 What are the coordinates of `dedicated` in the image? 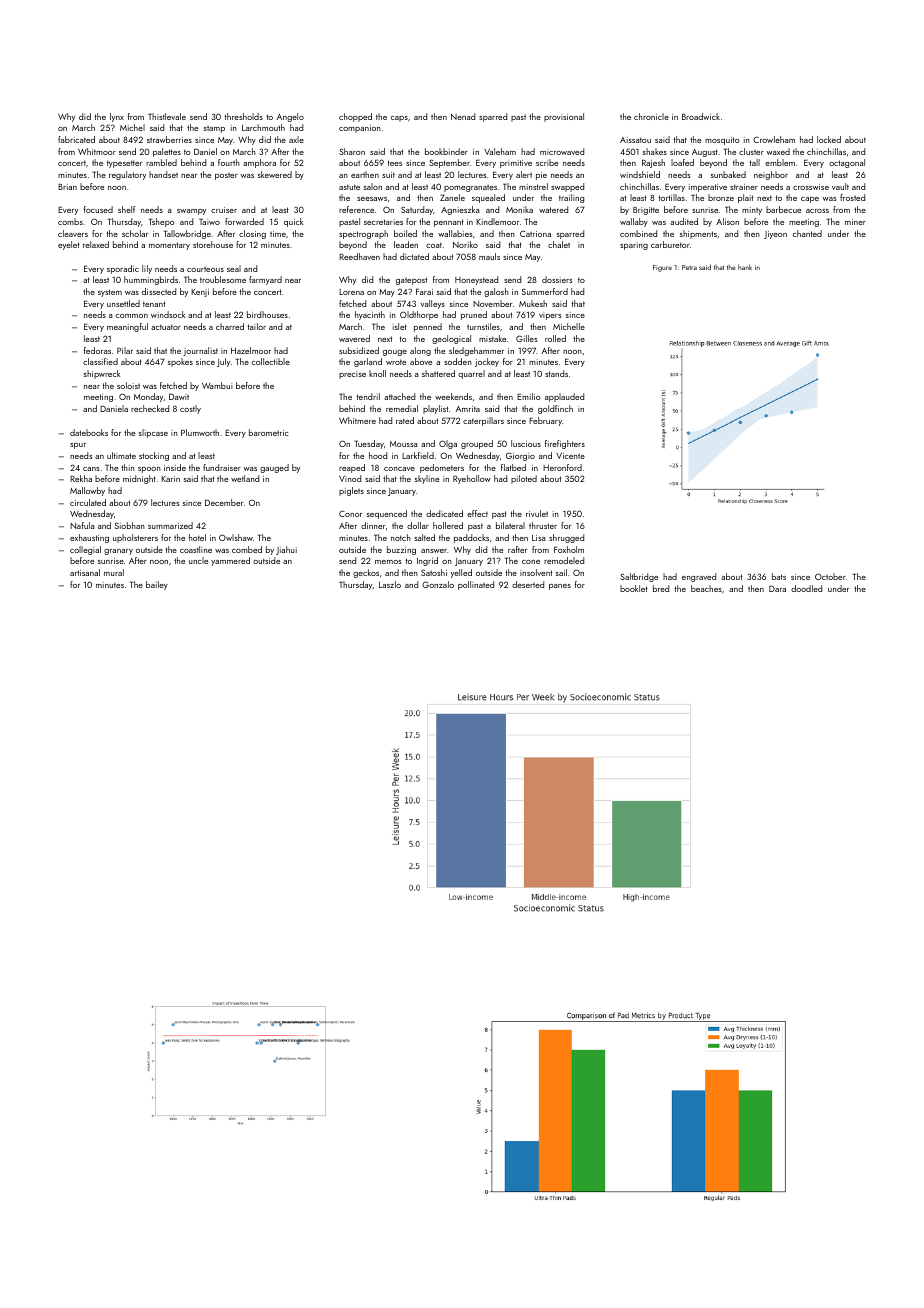 It's located at (444, 513).
